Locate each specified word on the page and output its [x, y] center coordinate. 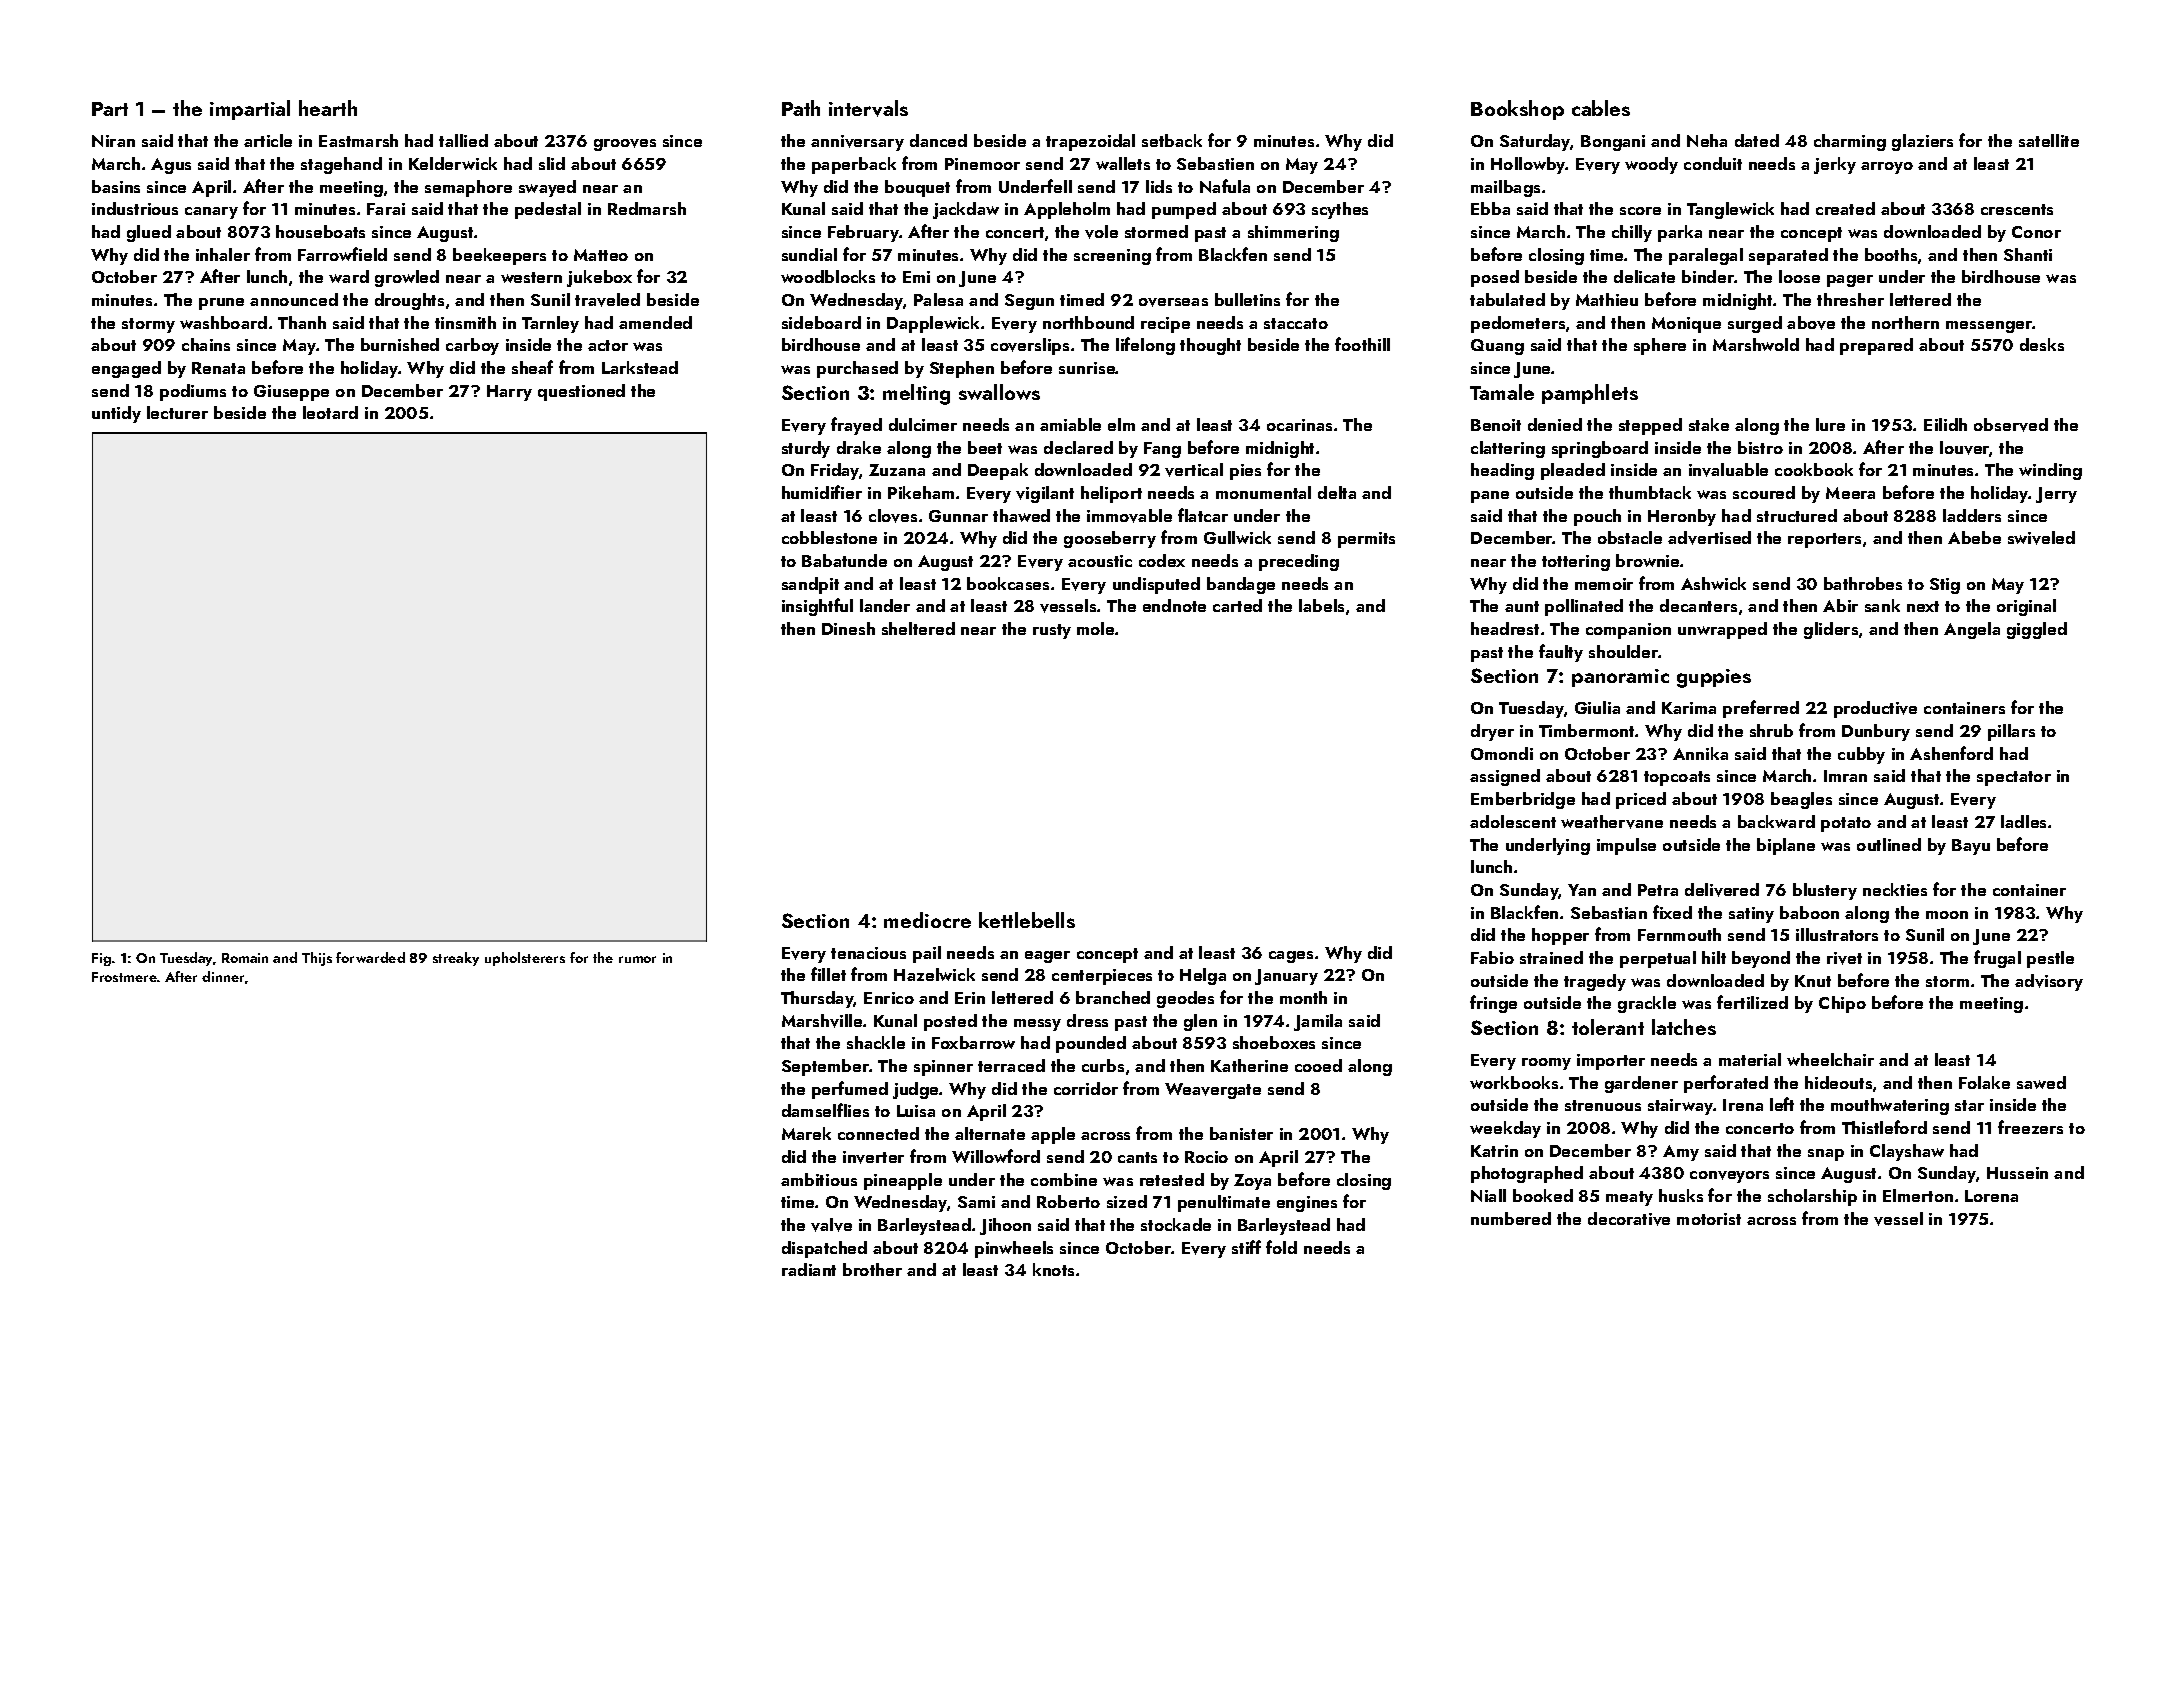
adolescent [1513, 821]
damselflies [825, 1110]
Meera [1850, 493]
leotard [330, 412]
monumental [1263, 492]
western [531, 277]
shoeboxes [1274, 1042]
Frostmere [124, 977]
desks [2042, 344]
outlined [1889, 844]
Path [801, 108]
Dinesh [848, 628]
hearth [328, 108]
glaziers [1922, 142]
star [1969, 1105]
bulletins [1247, 299]
